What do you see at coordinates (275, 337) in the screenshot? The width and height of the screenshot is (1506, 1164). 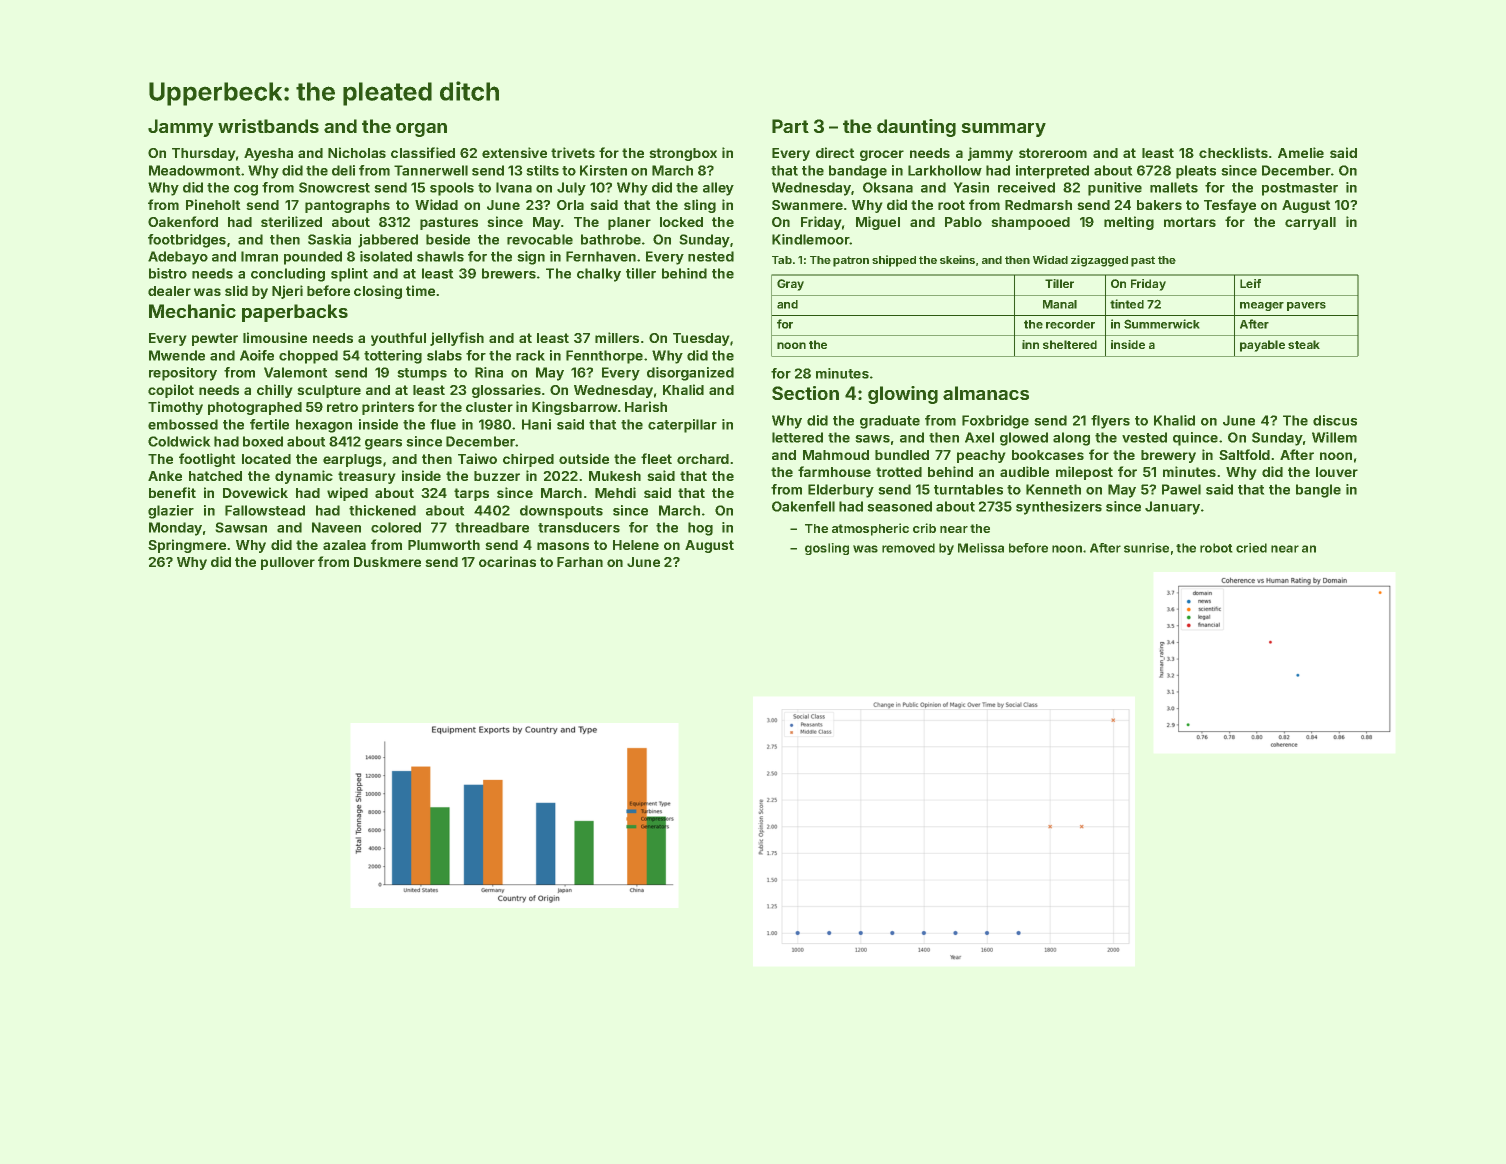 I see `limousine` at bounding box center [275, 337].
